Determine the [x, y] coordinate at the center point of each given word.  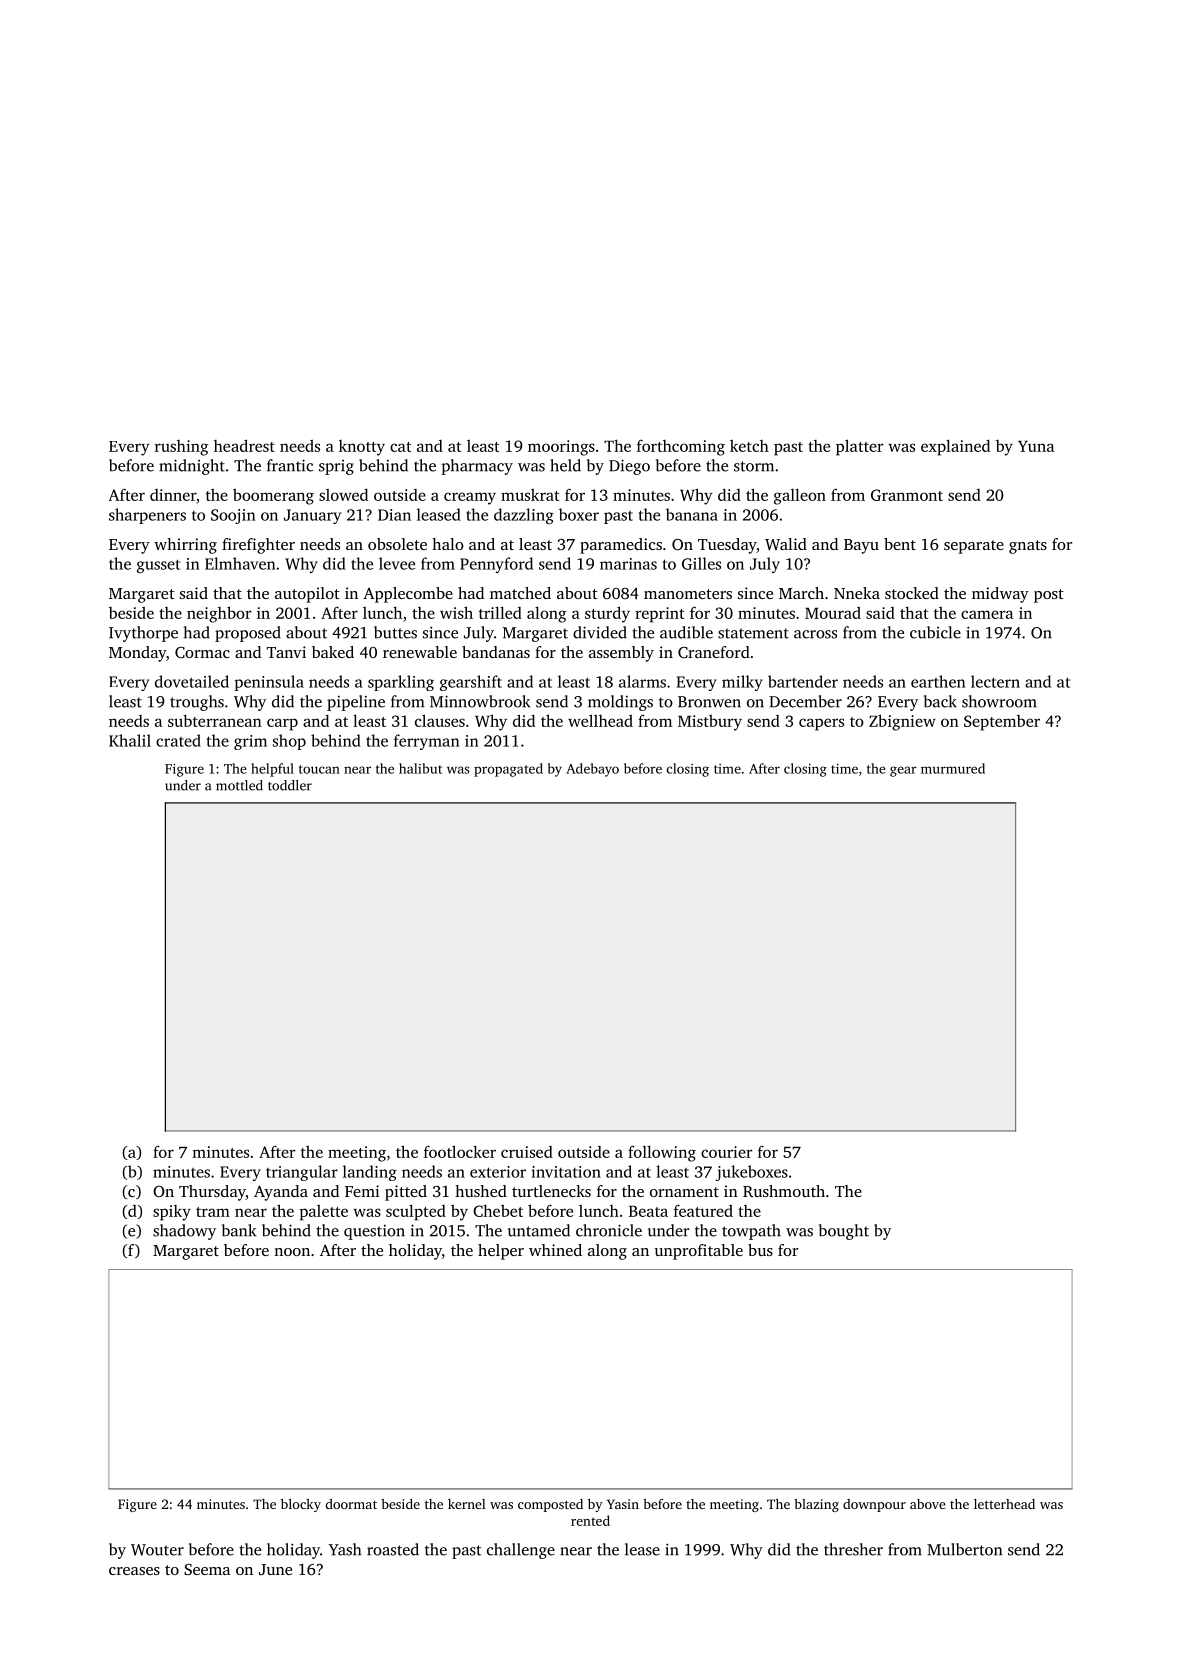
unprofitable [699, 1252]
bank [239, 1230]
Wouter [157, 1550]
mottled [239, 785]
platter [859, 447]
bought [844, 1232]
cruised [527, 1152]
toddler [290, 785]
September [1002, 723]
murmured [953, 768]
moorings [561, 448]
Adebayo [592, 770]
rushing [181, 448]
